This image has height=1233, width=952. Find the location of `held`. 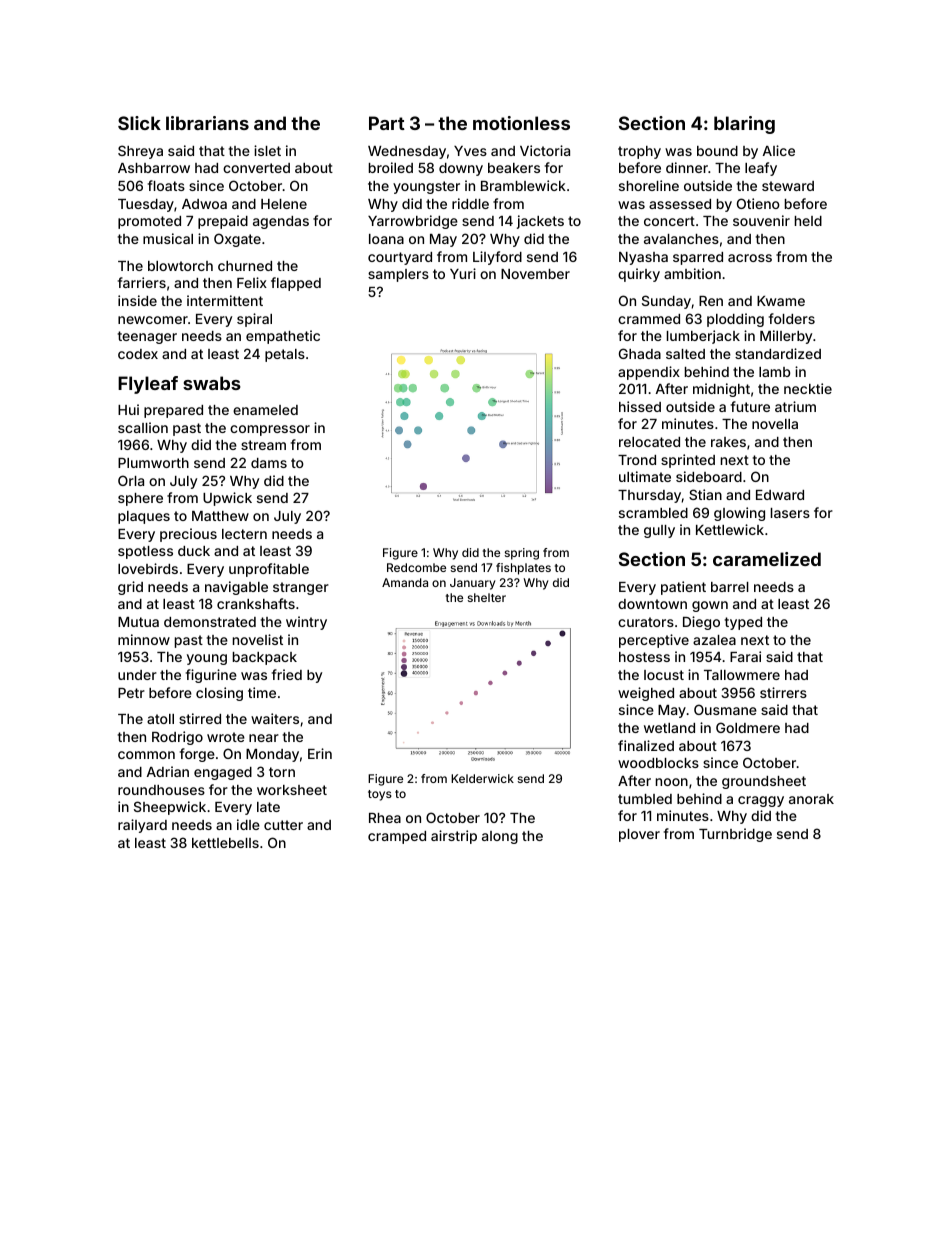

held is located at coordinates (808, 221).
